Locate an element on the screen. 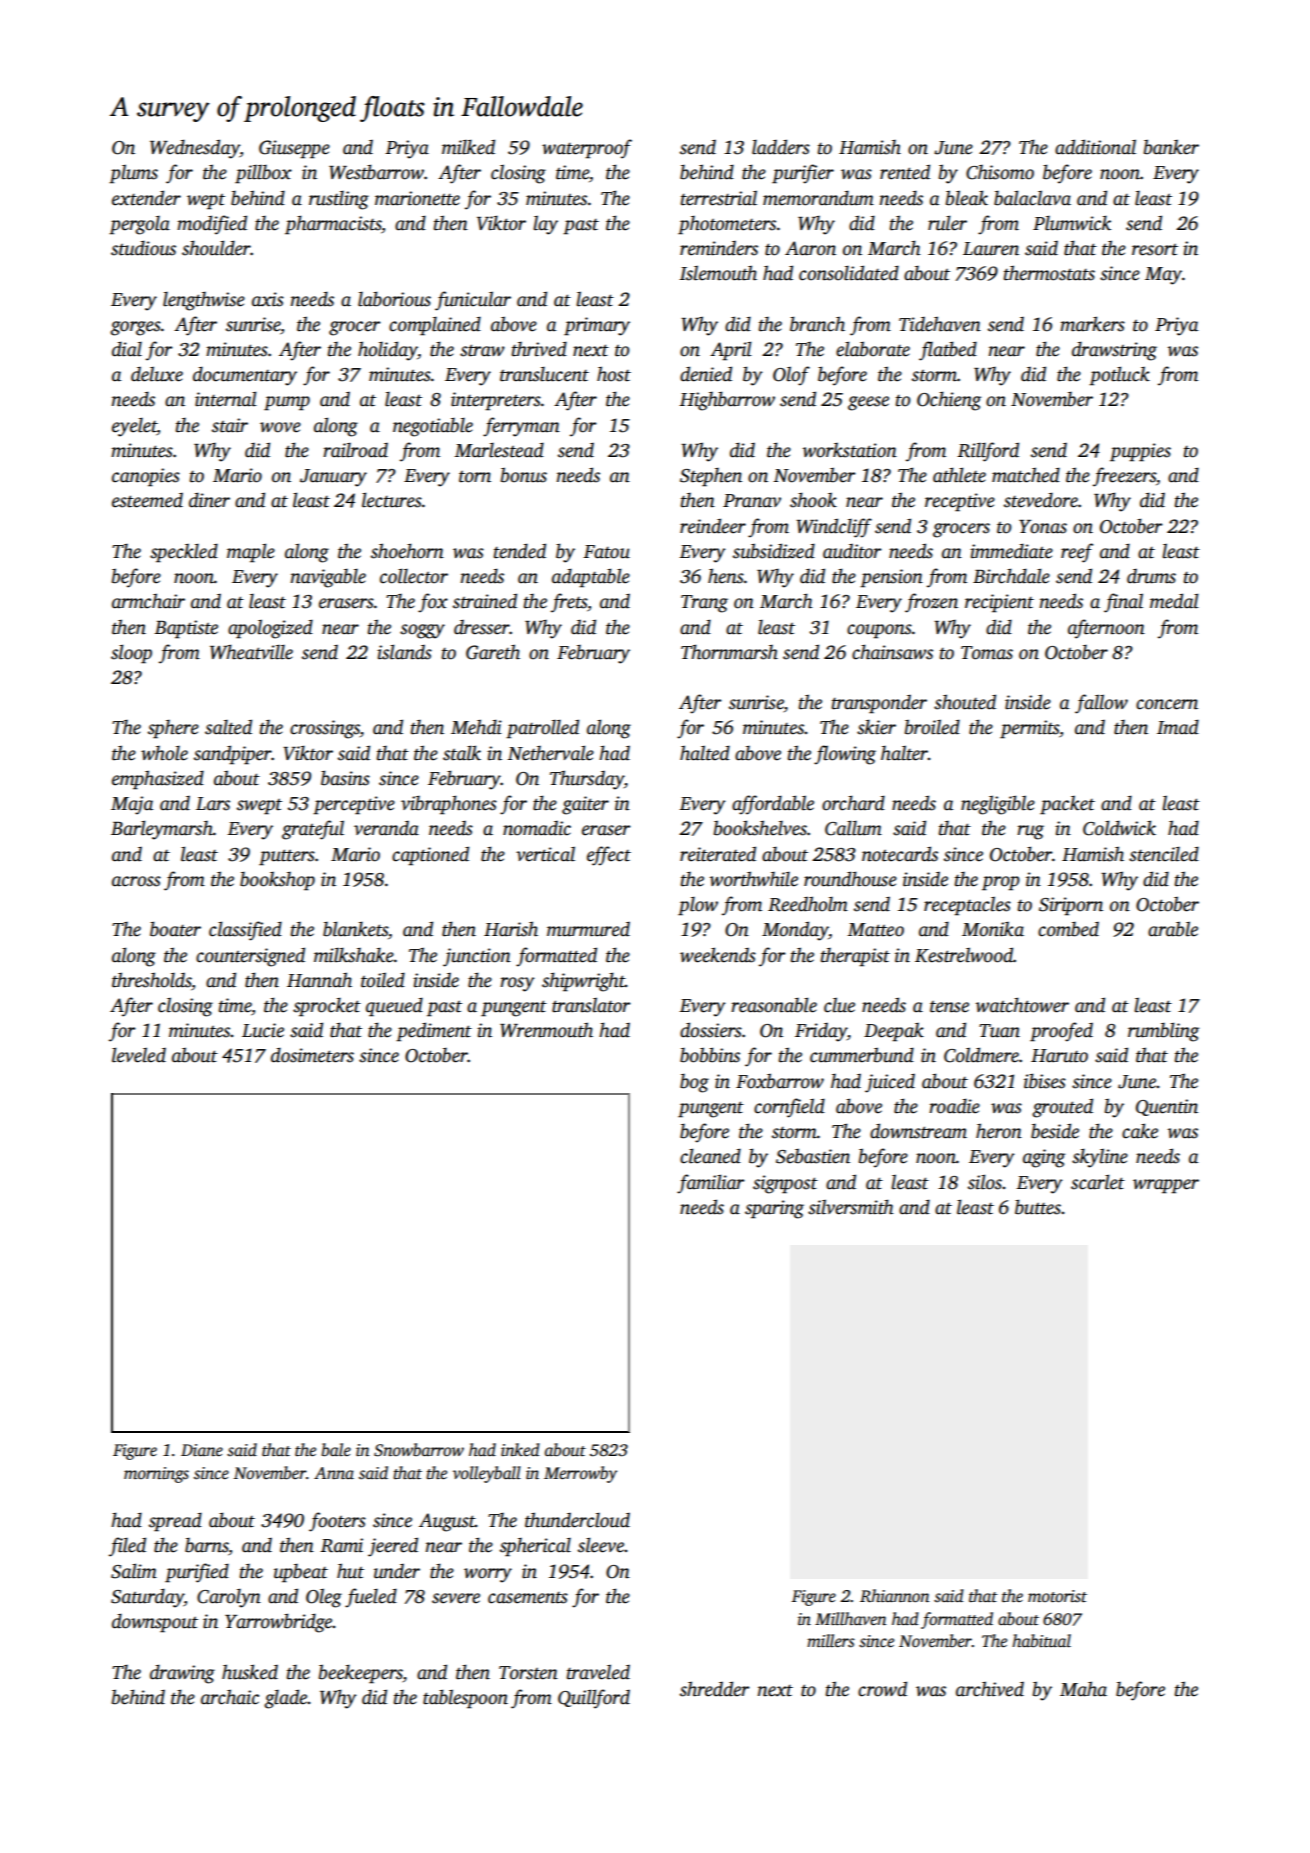  captioned is located at coordinates (430, 856).
